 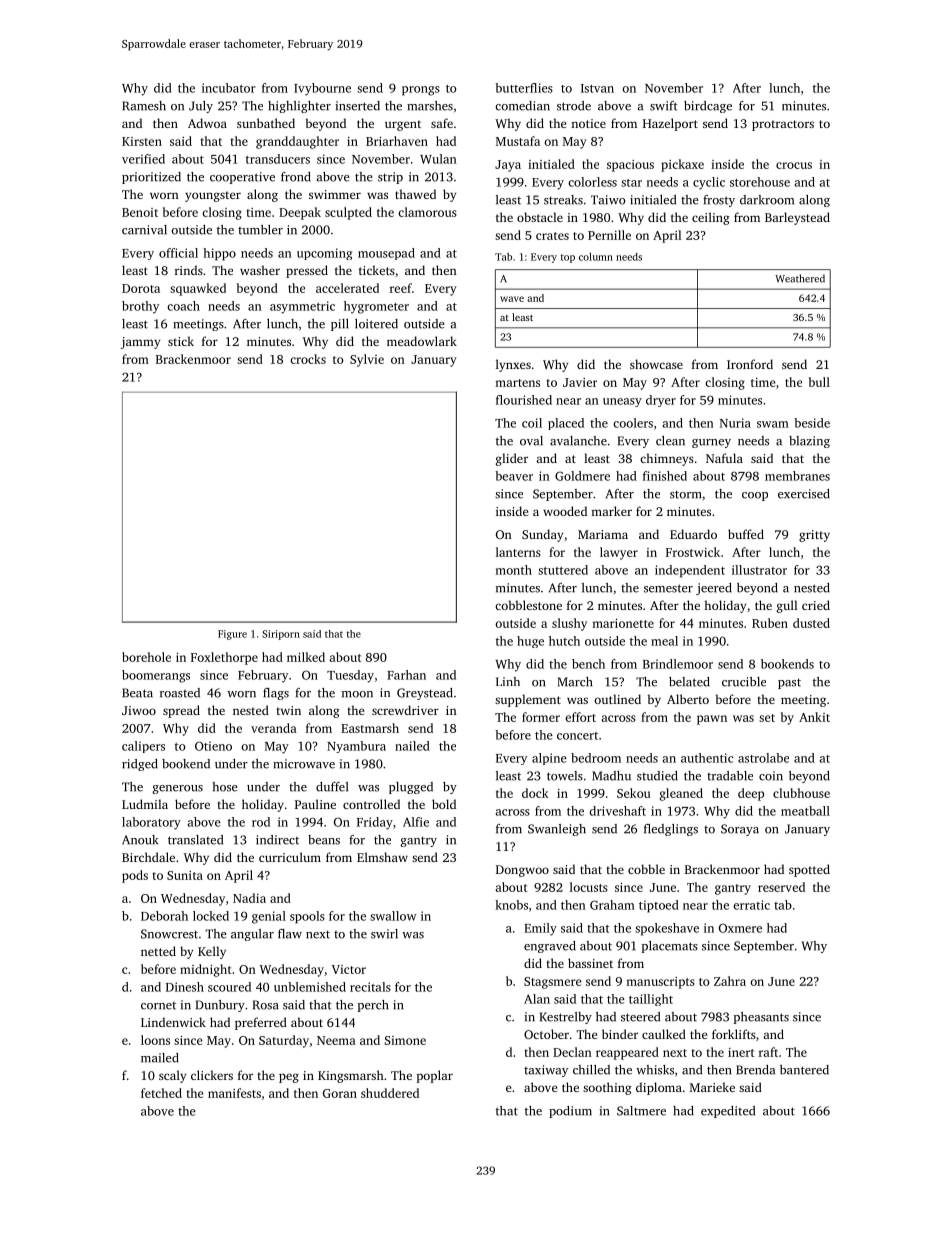 What do you see at coordinates (597, 88) in the screenshot?
I see `Istvan` at bounding box center [597, 88].
